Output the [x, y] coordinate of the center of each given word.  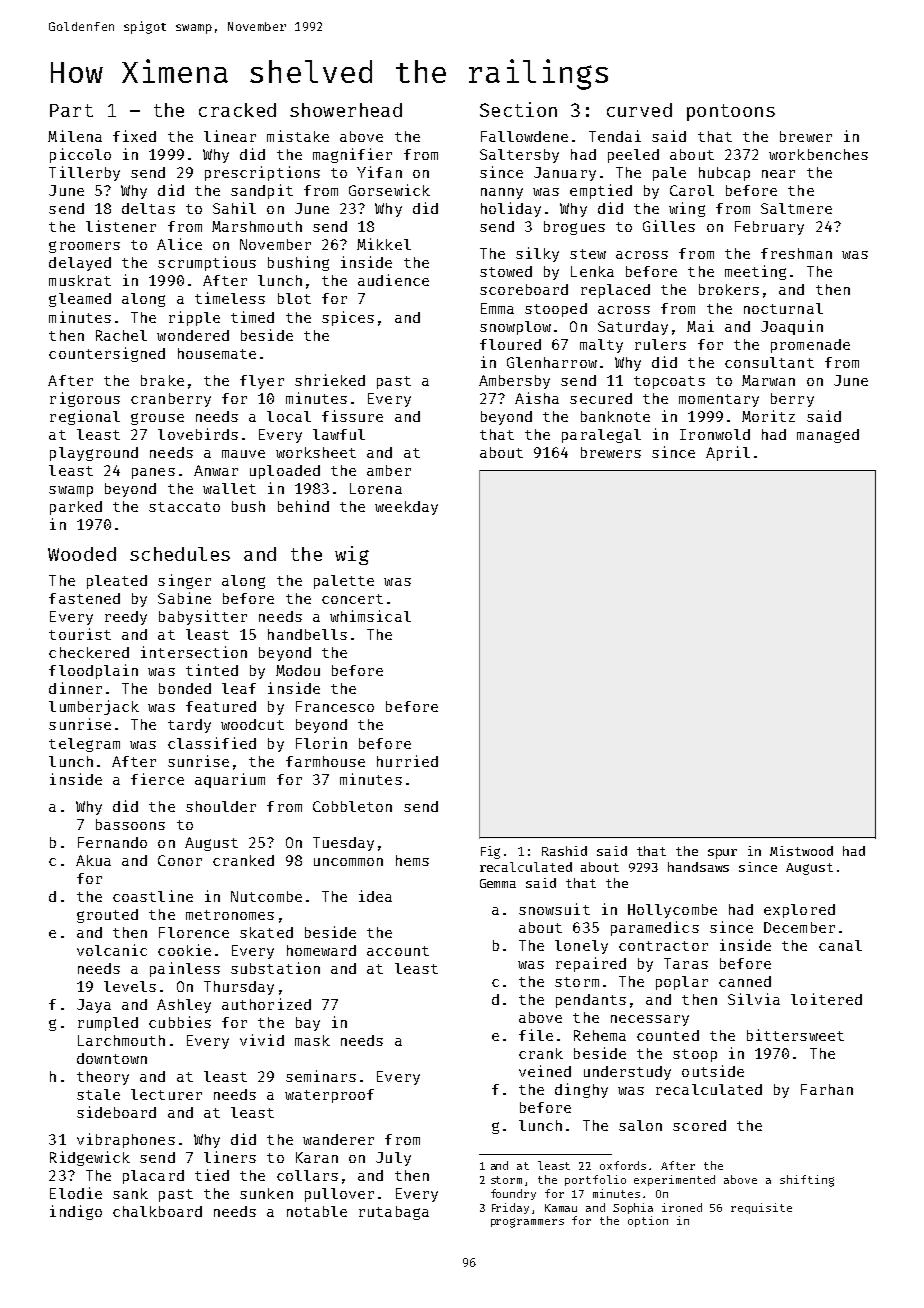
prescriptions [262, 173]
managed [828, 436]
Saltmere [796, 208]
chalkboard [157, 1211]
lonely [581, 947]
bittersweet [795, 1035]
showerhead [346, 110]
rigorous [85, 399]
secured [601, 398]
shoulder [221, 806]
